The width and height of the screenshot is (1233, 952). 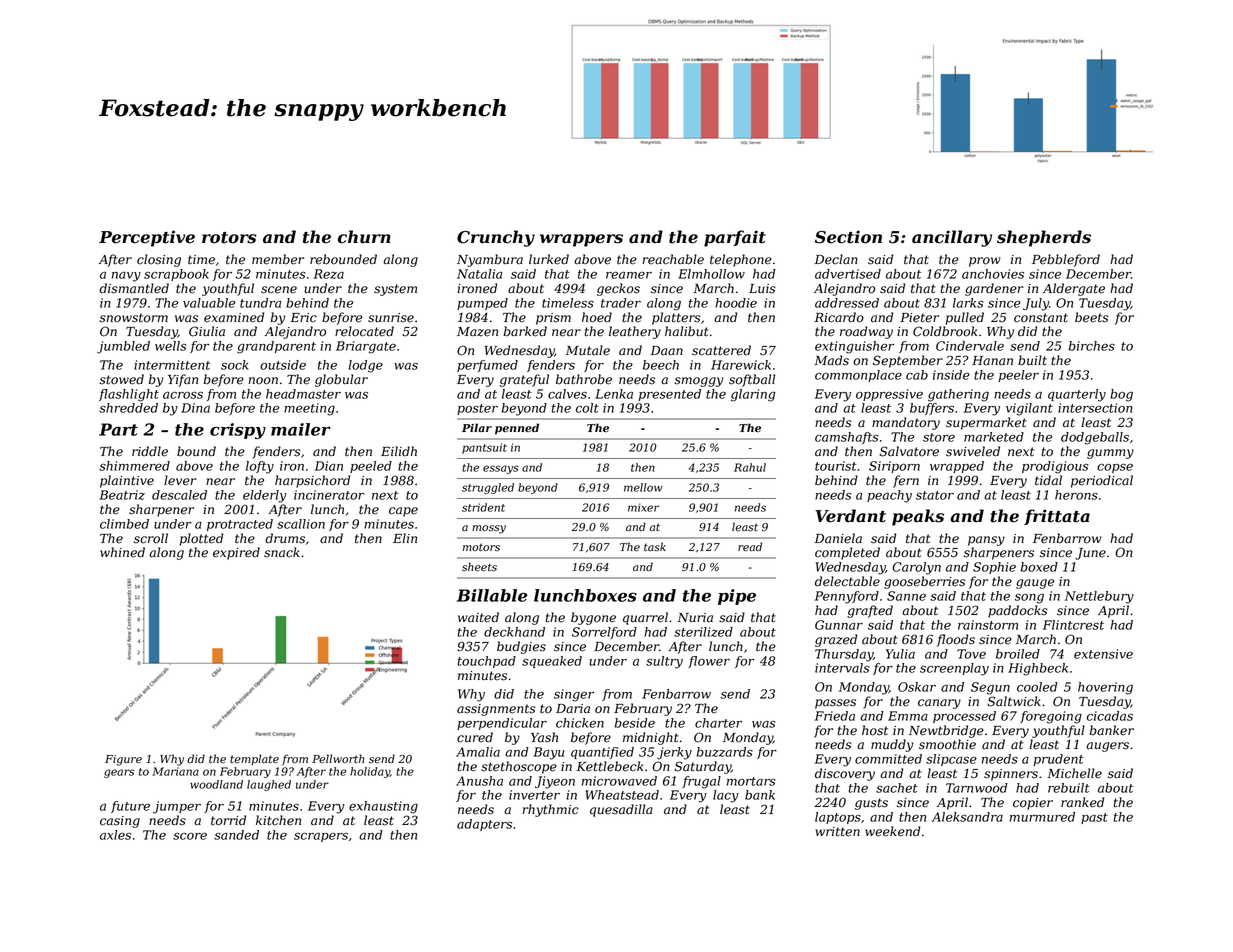 What do you see at coordinates (514, 632) in the screenshot?
I see `deckhand` at bounding box center [514, 632].
